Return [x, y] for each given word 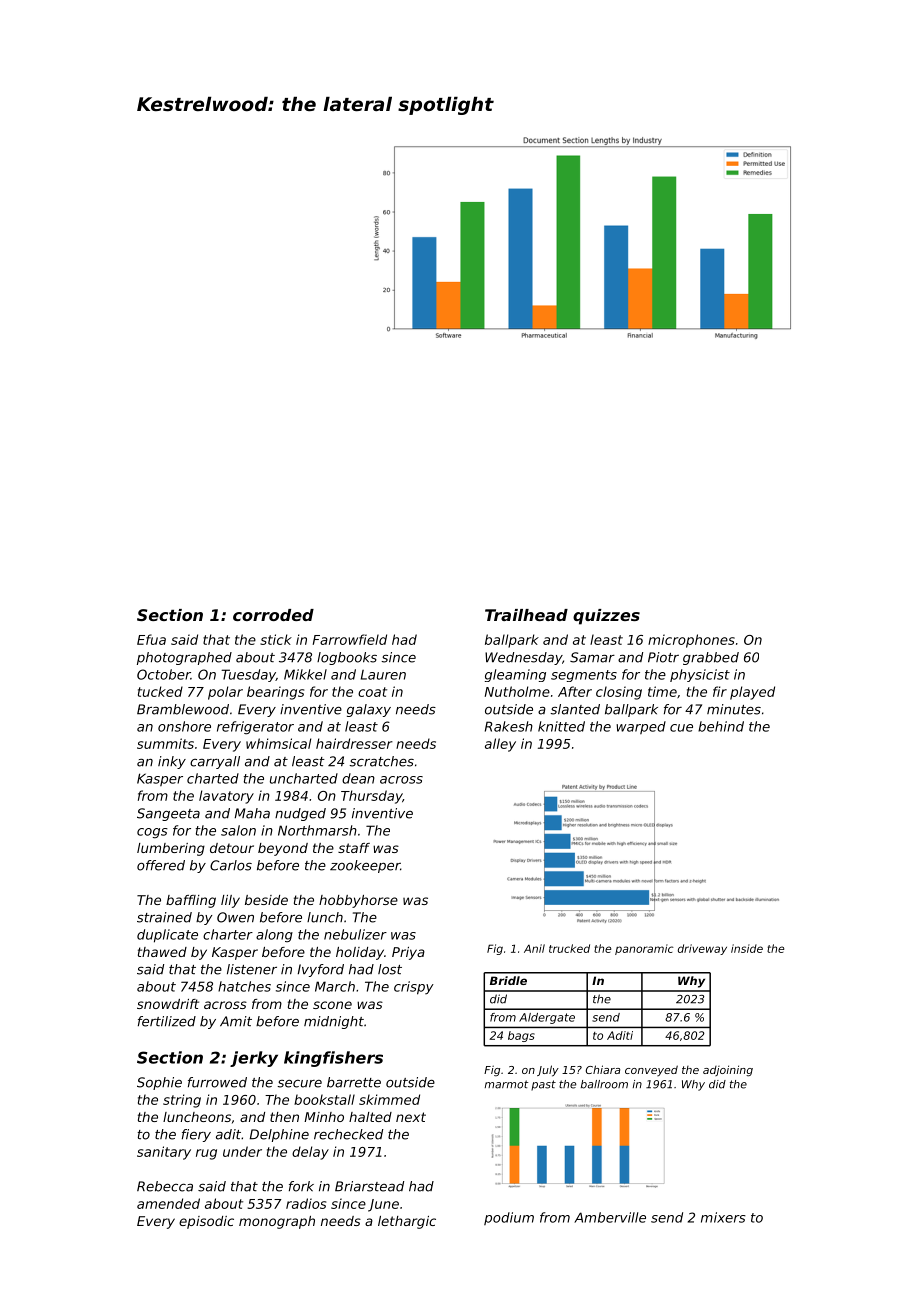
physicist [700, 675]
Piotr [663, 657]
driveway [702, 949]
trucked [569, 948]
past [543, 1085]
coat [372, 692]
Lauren [383, 675]
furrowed [217, 1082]
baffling [191, 901]
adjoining [728, 1071]
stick [276, 639]
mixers [723, 1217]
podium [509, 1218]
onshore [184, 726]
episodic [206, 1222]
